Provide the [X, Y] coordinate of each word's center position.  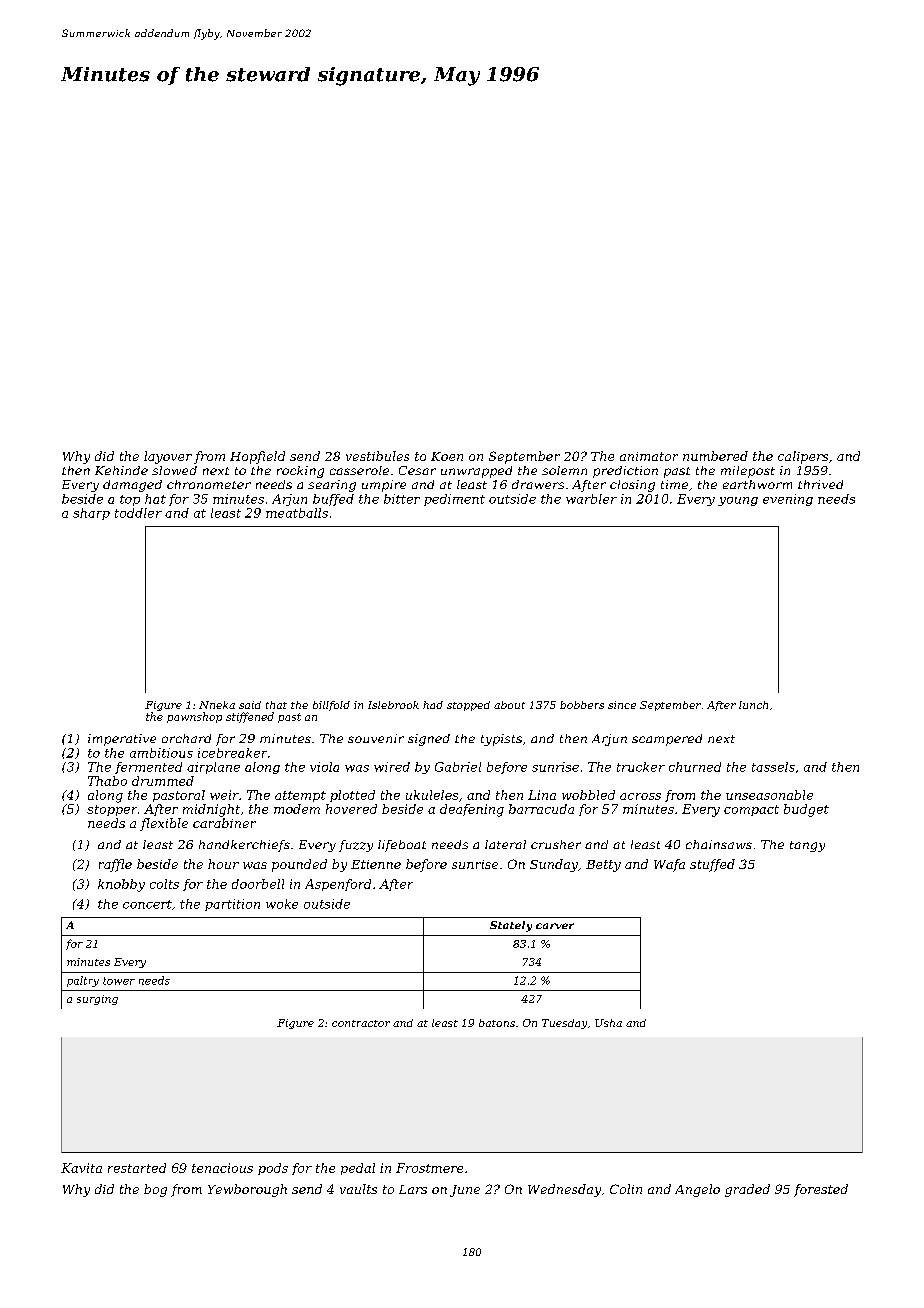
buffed [333, 500]
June [465, 1191]
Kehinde [121, 470]
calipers [803, 457]
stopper [112, 810]
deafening [472, 810]
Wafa [669, 865]
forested [821, 1190]
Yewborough [247, 1190]
